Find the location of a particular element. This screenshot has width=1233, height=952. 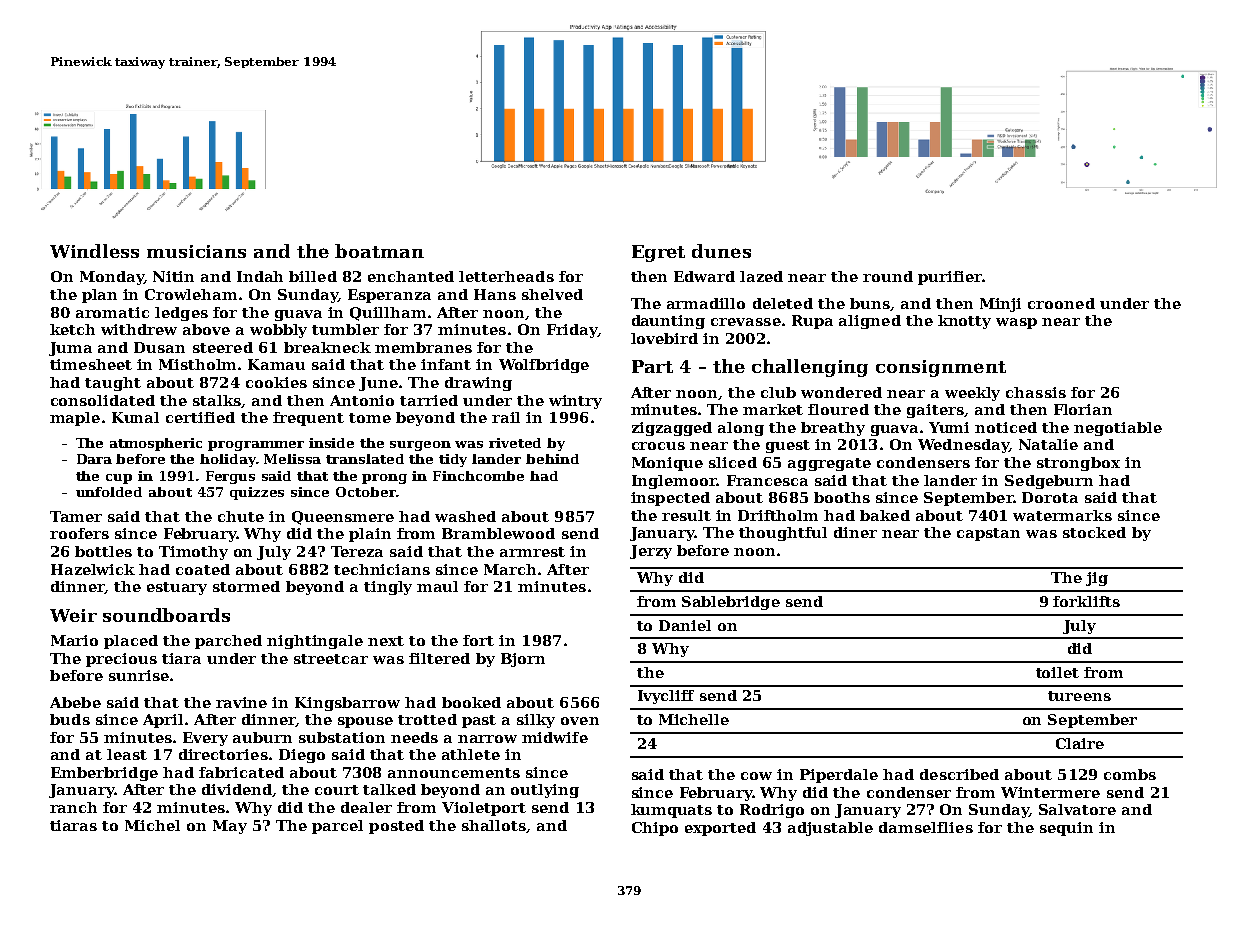

Weir is located at coordinates (73, 615).
